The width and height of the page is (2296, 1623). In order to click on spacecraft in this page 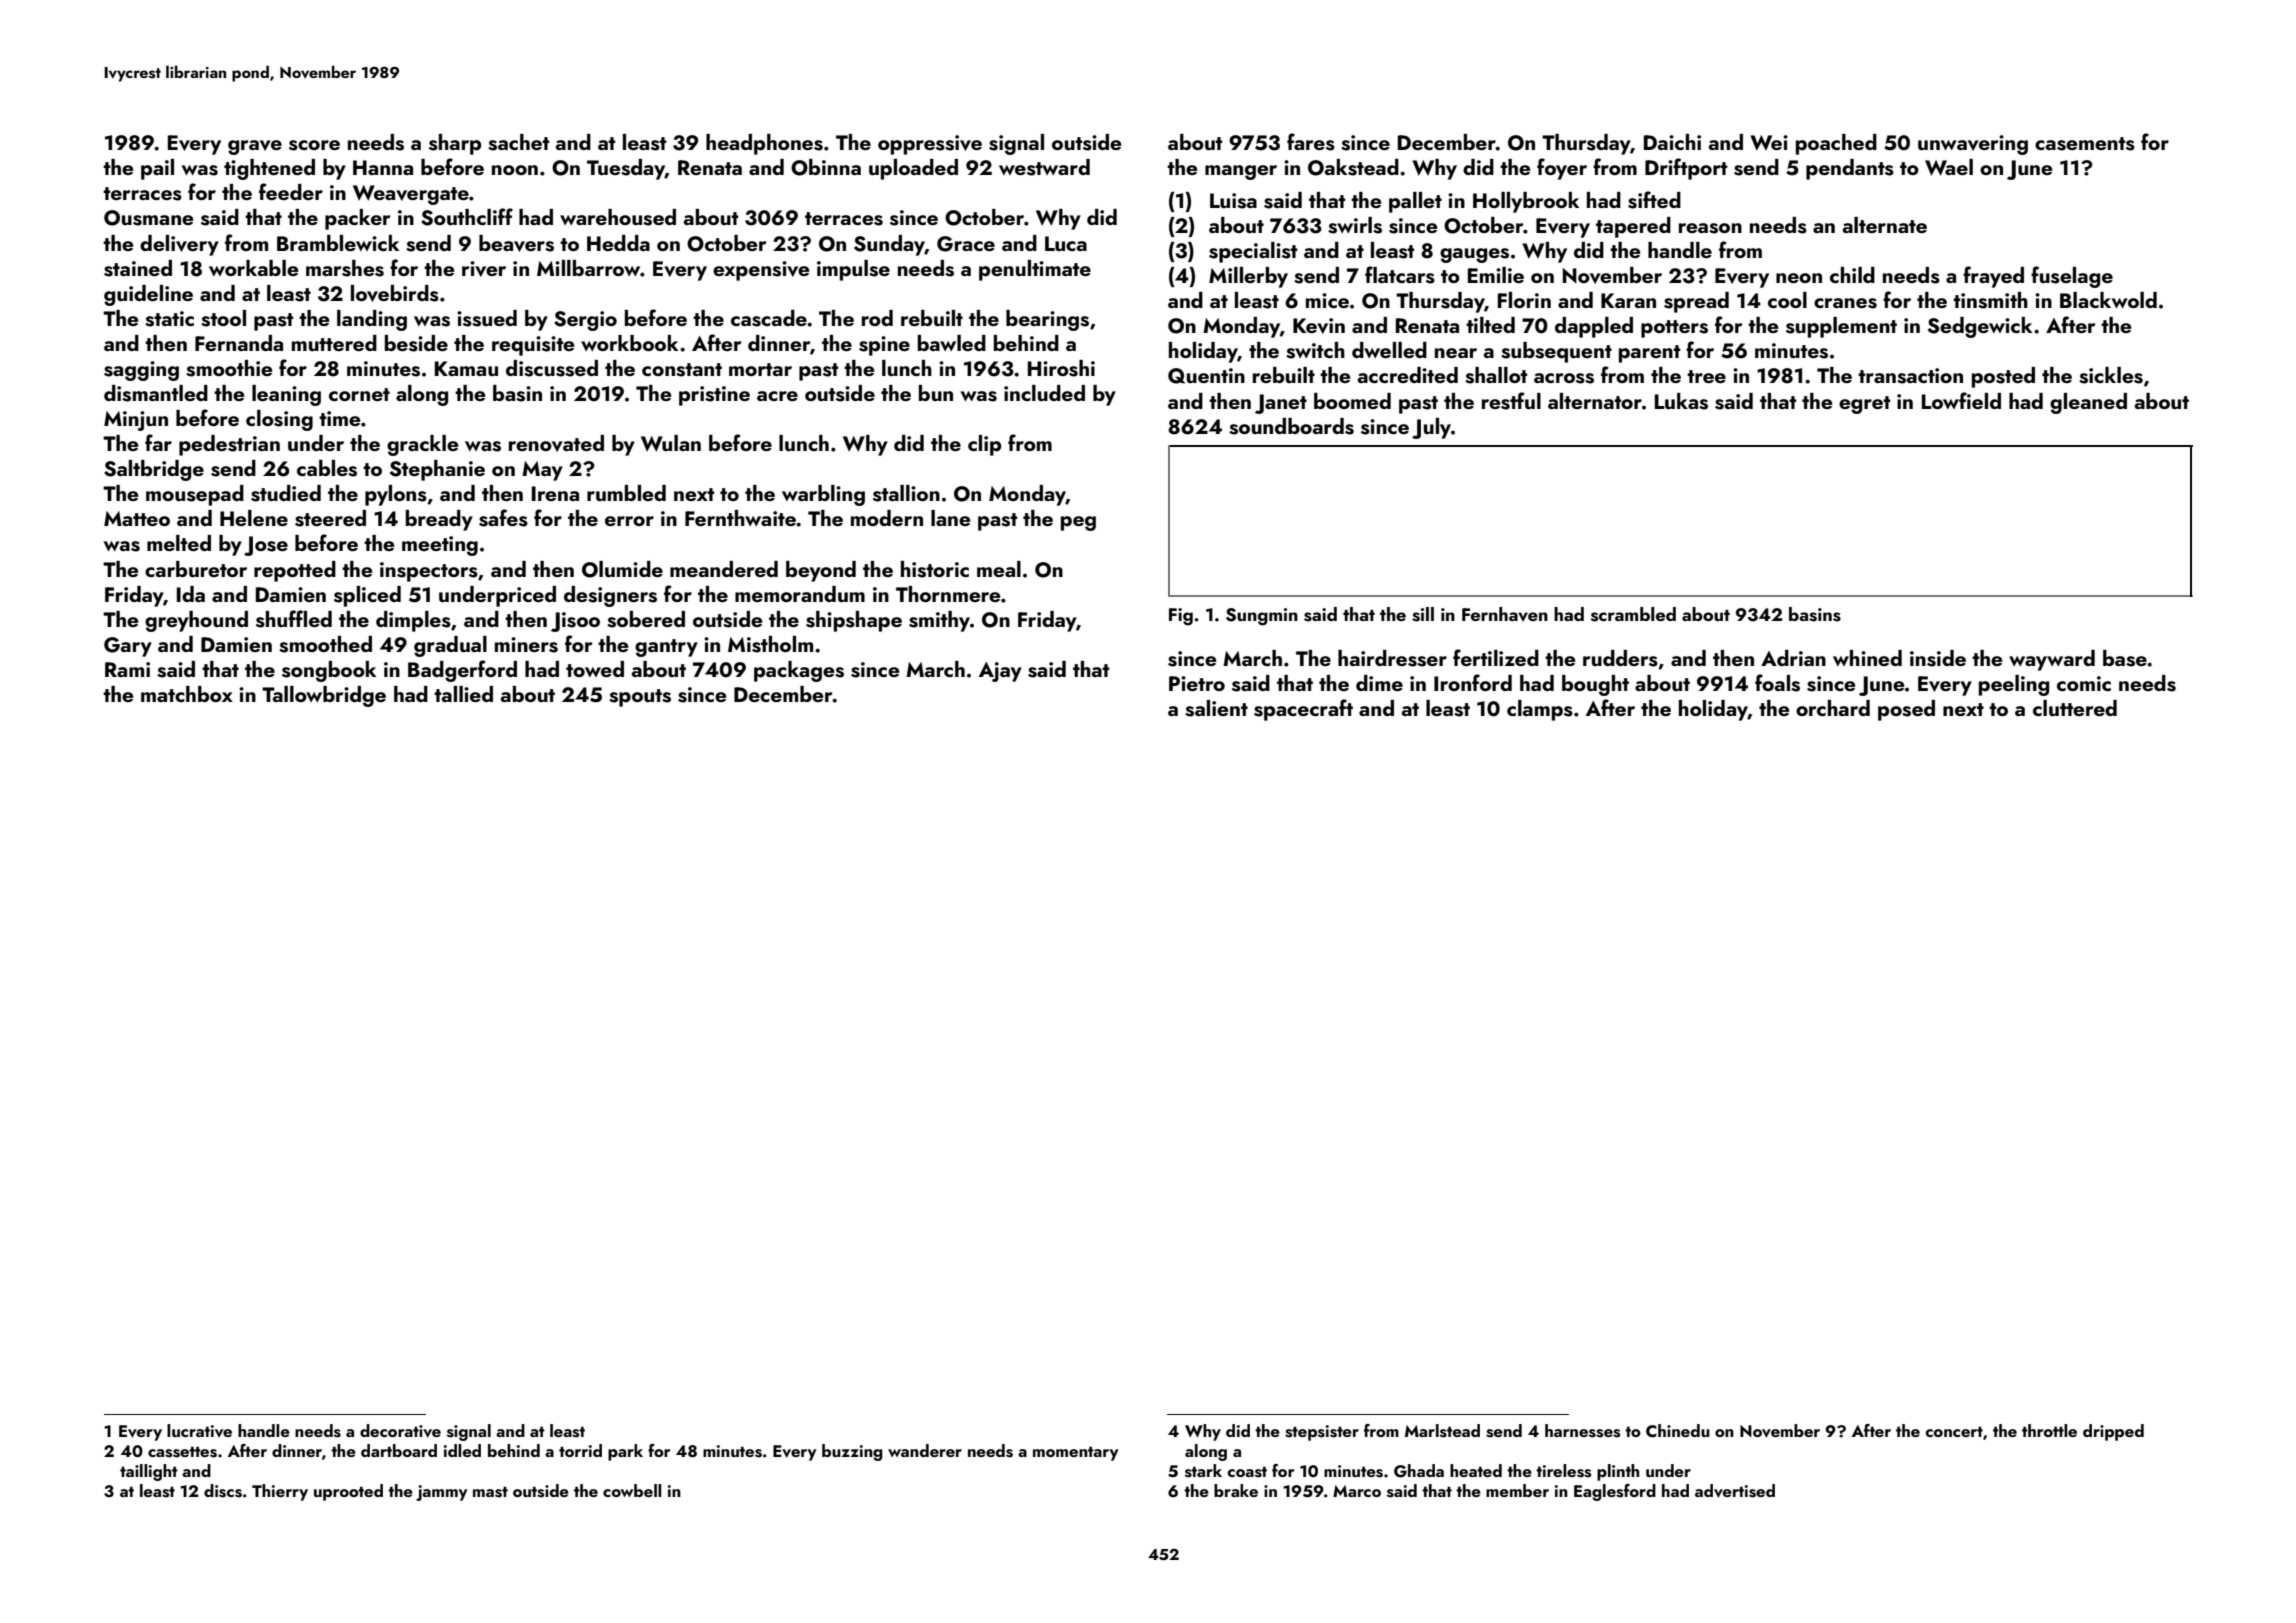, I will do `click(1303, 710)`.
